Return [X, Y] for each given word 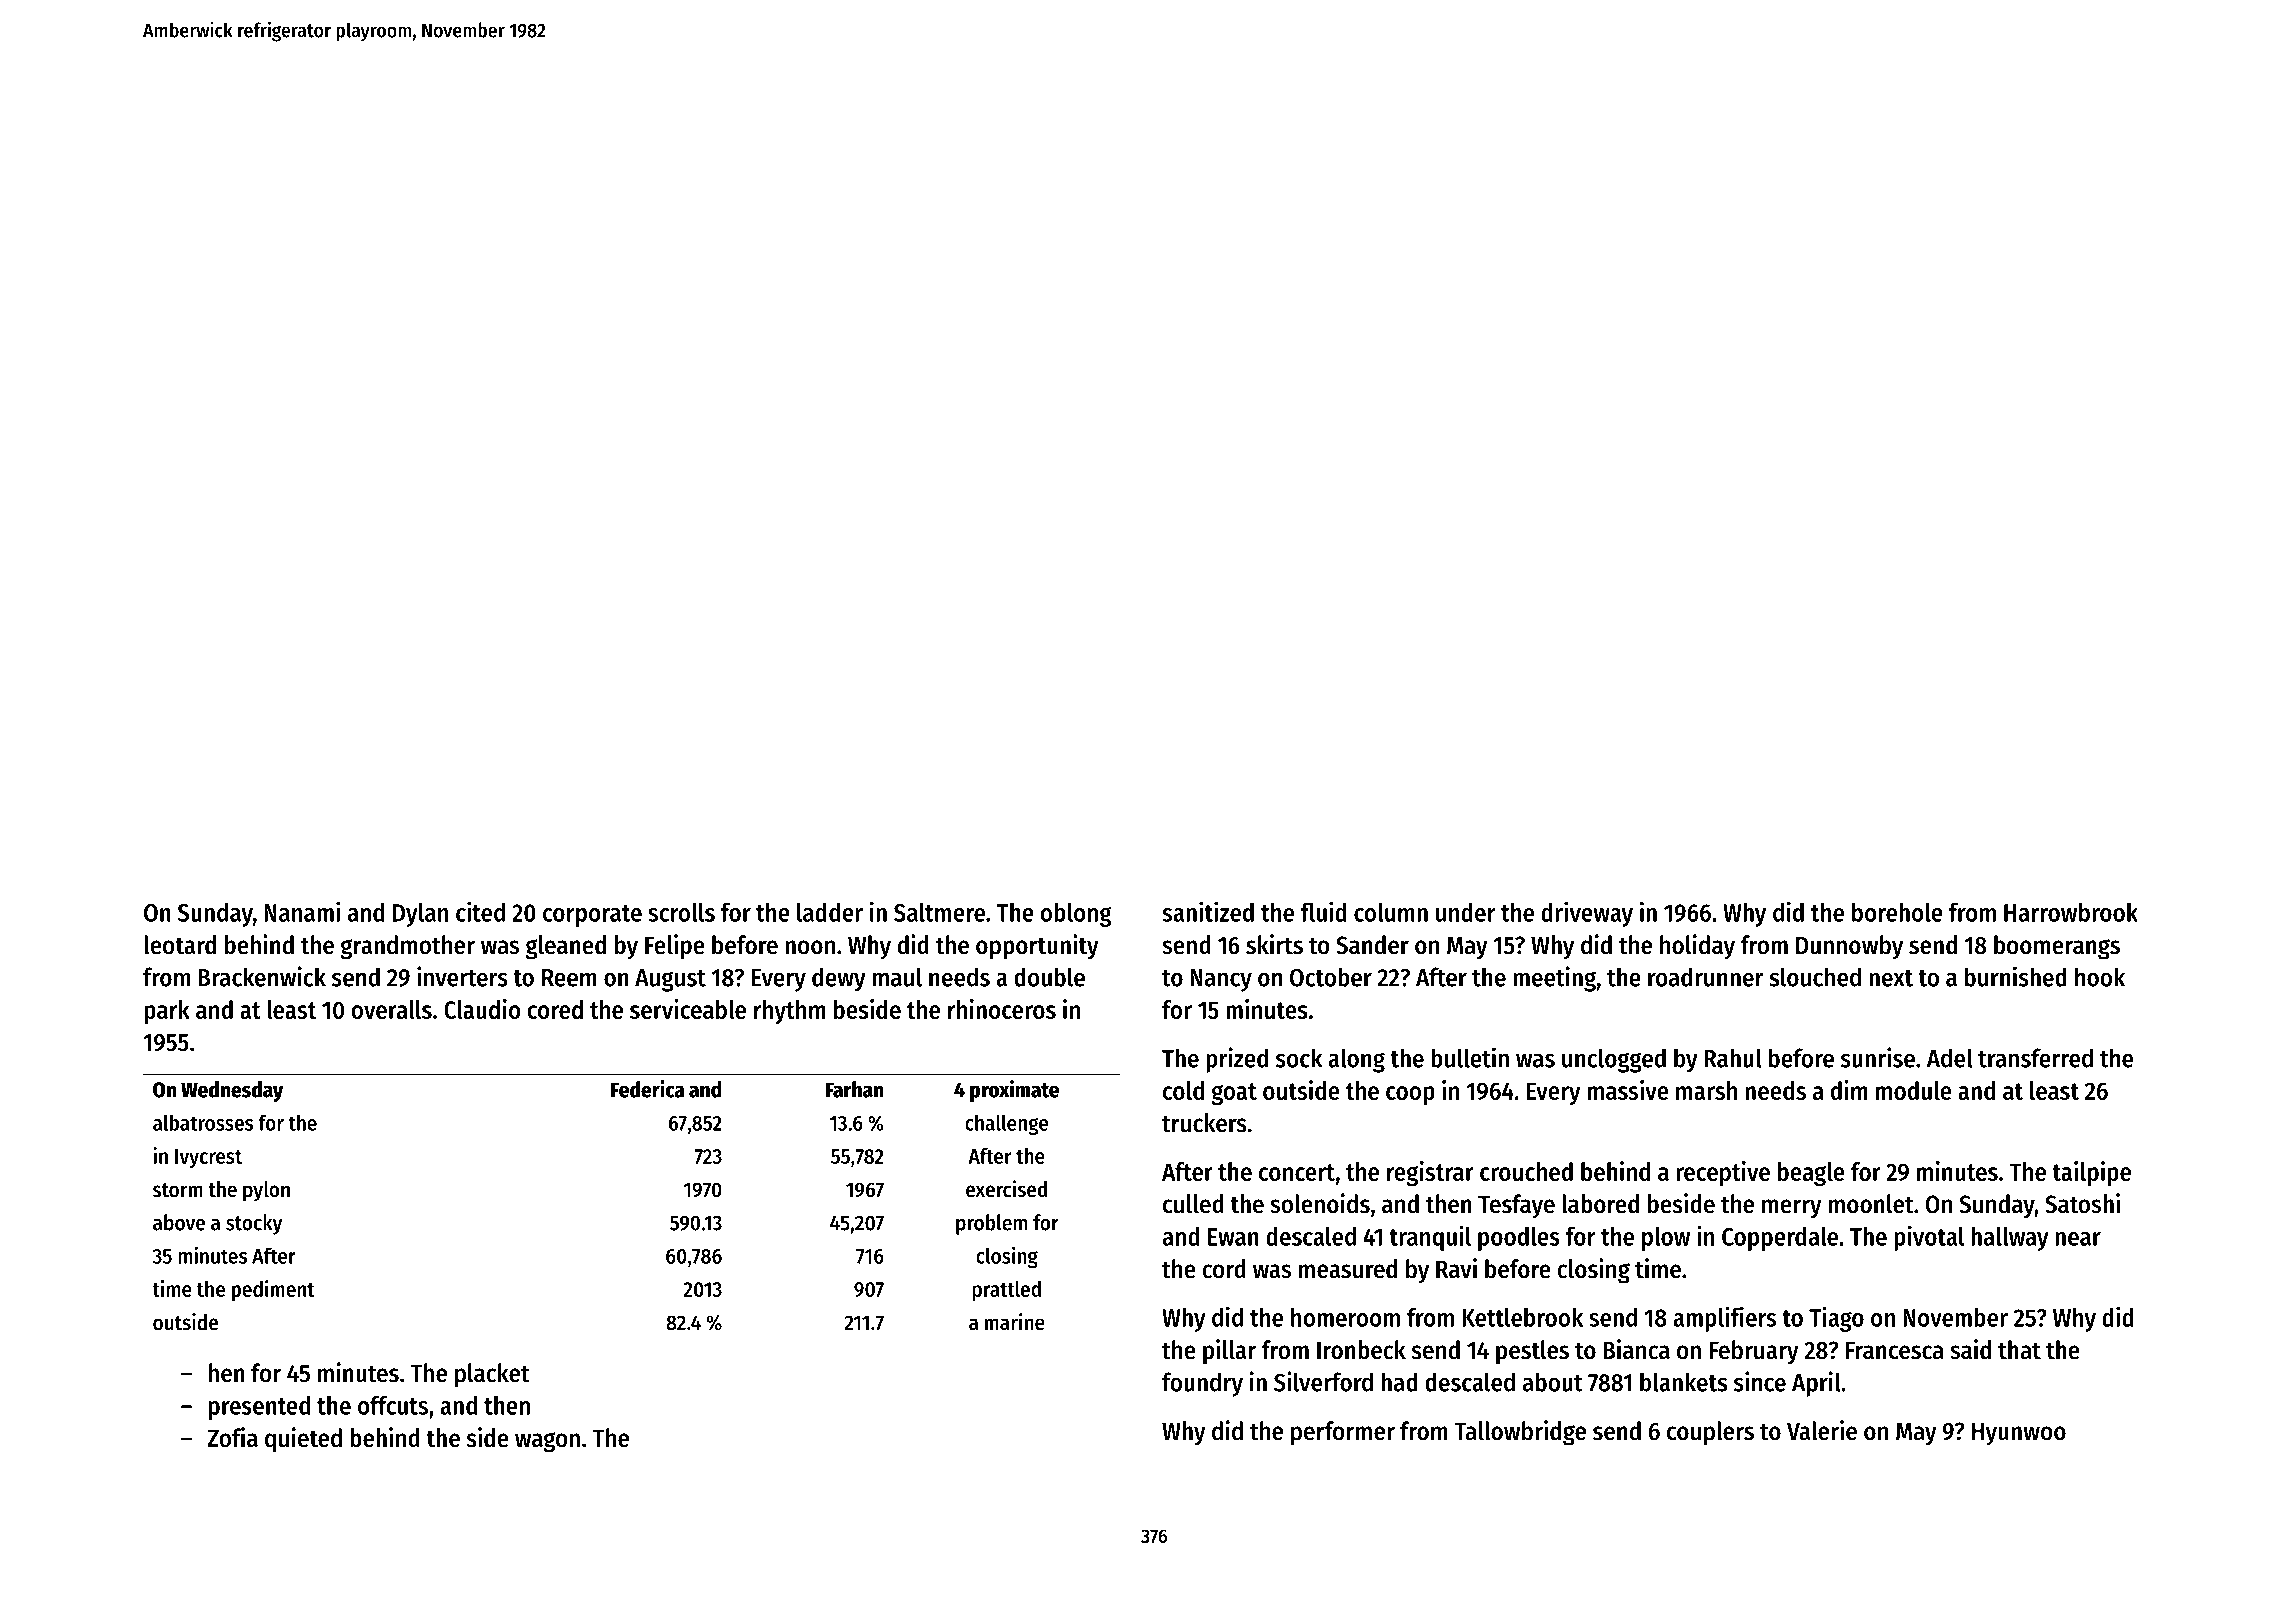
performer [1343, 1433]
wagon [547, 1442]
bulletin [1470, 1057]
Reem [569, 978]
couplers [1710, 1433]
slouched [1815, 977]
